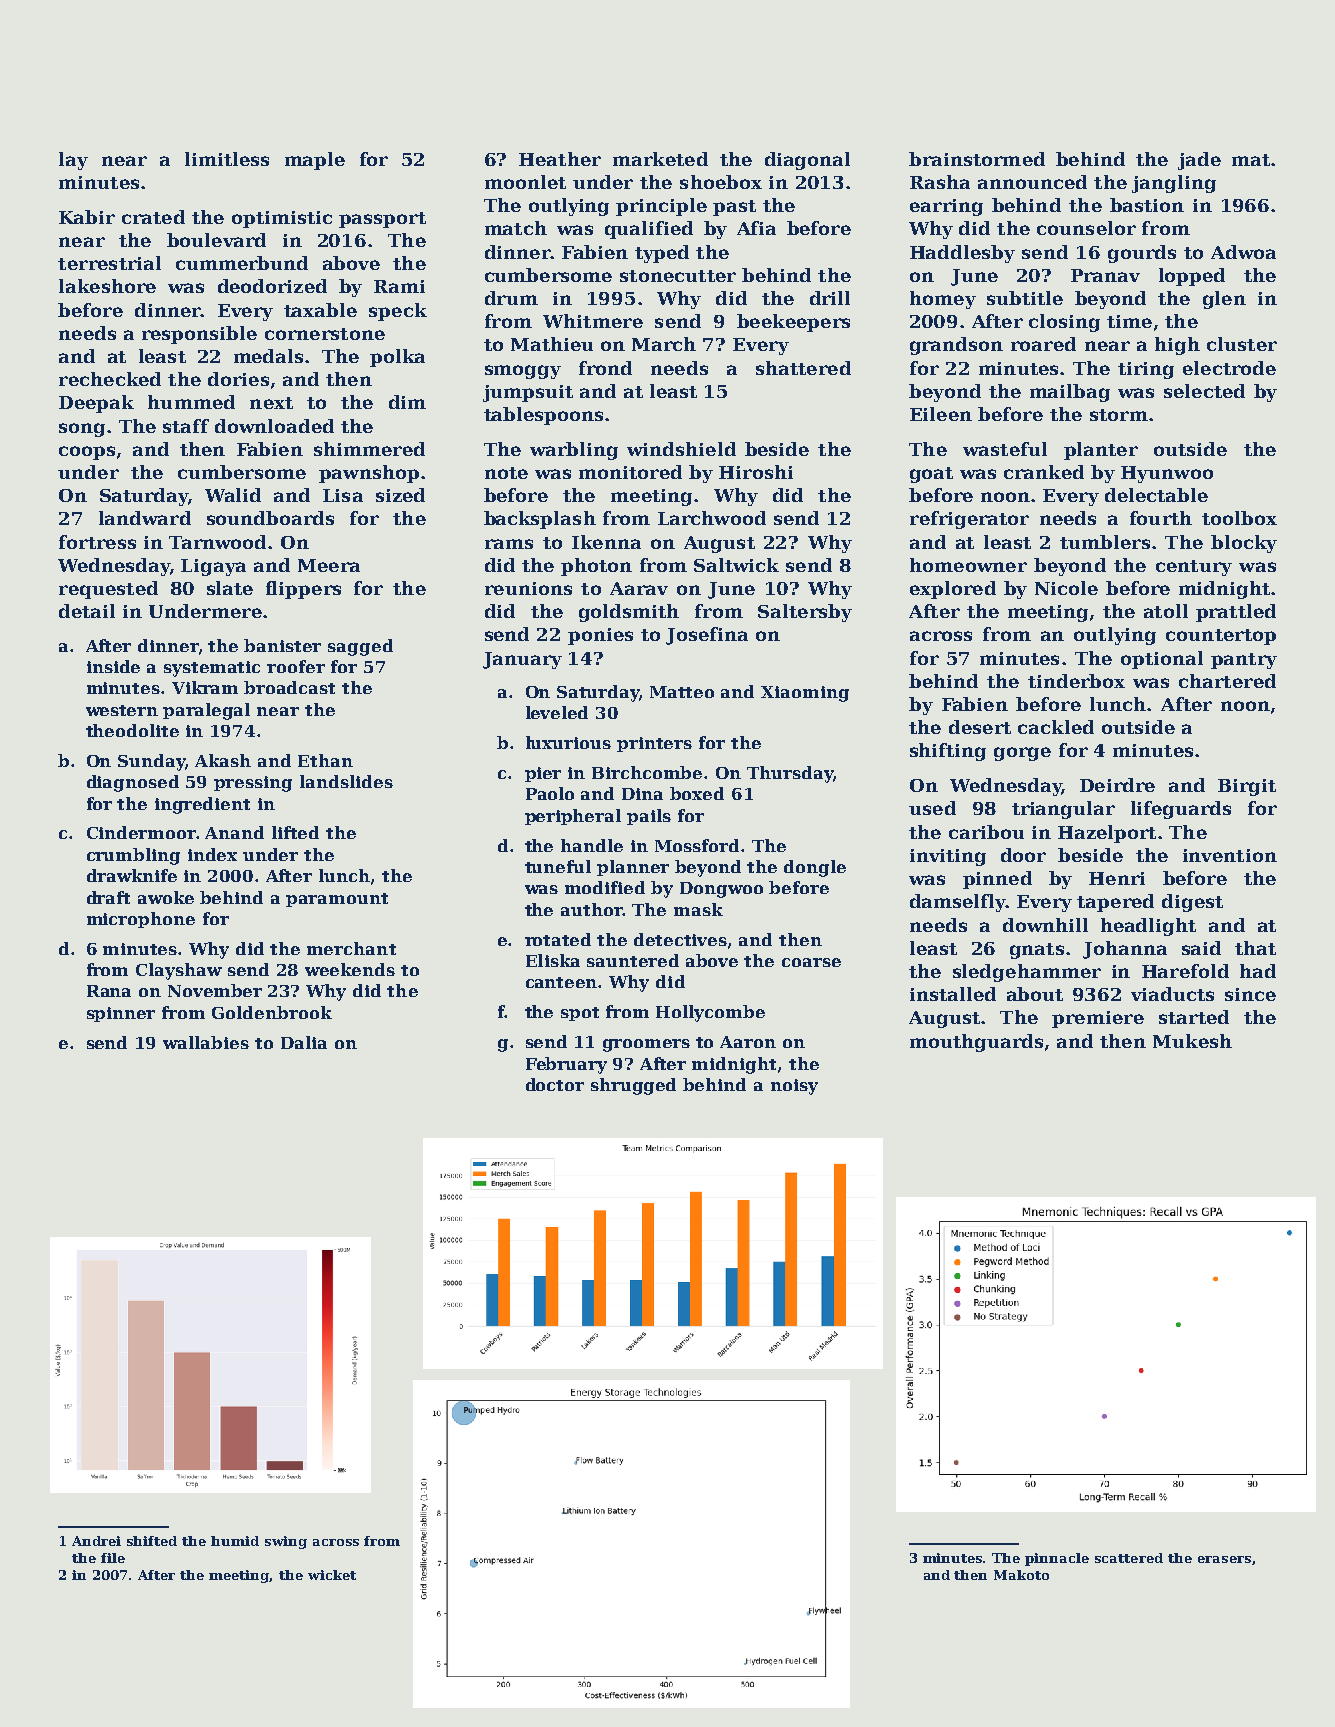 Image resolution: width=1335 pixels, height=1727 pixels. What do you see at coordinates (286, 1542) in the screenshot?
I see `swing` at bounding box center [286, 1542].
